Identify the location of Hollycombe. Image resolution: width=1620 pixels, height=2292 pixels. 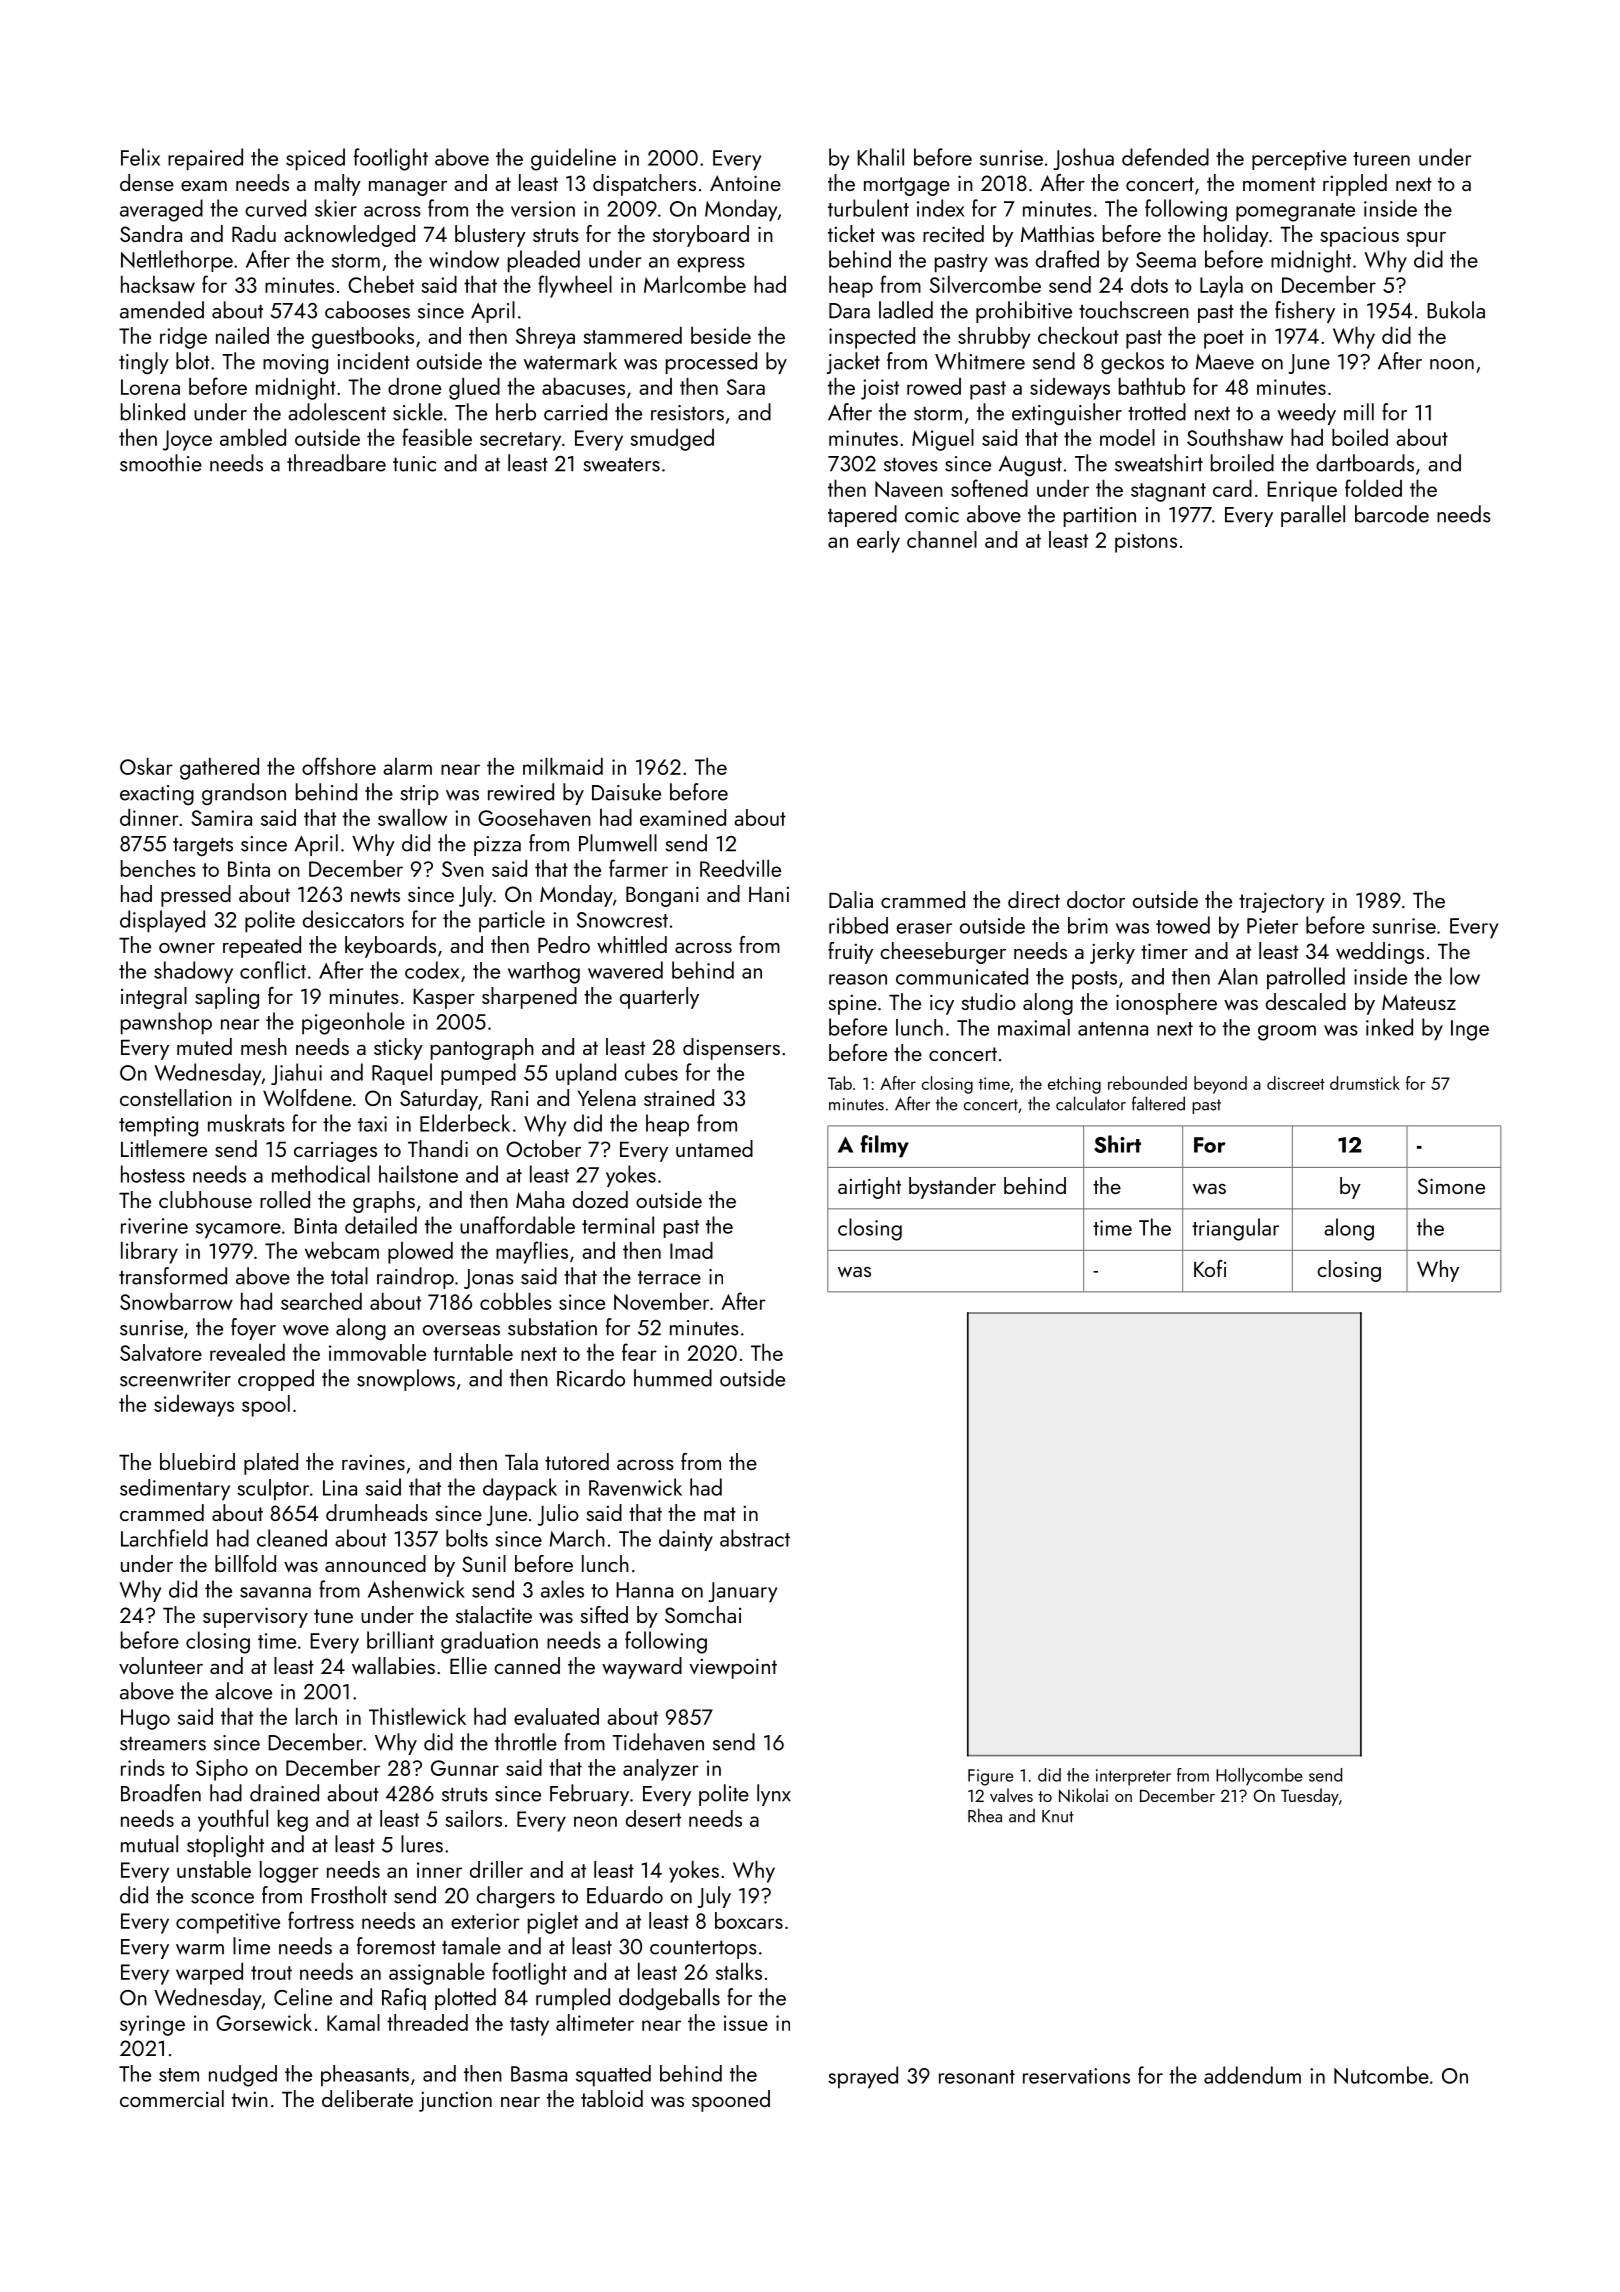
(1259, 1777).
